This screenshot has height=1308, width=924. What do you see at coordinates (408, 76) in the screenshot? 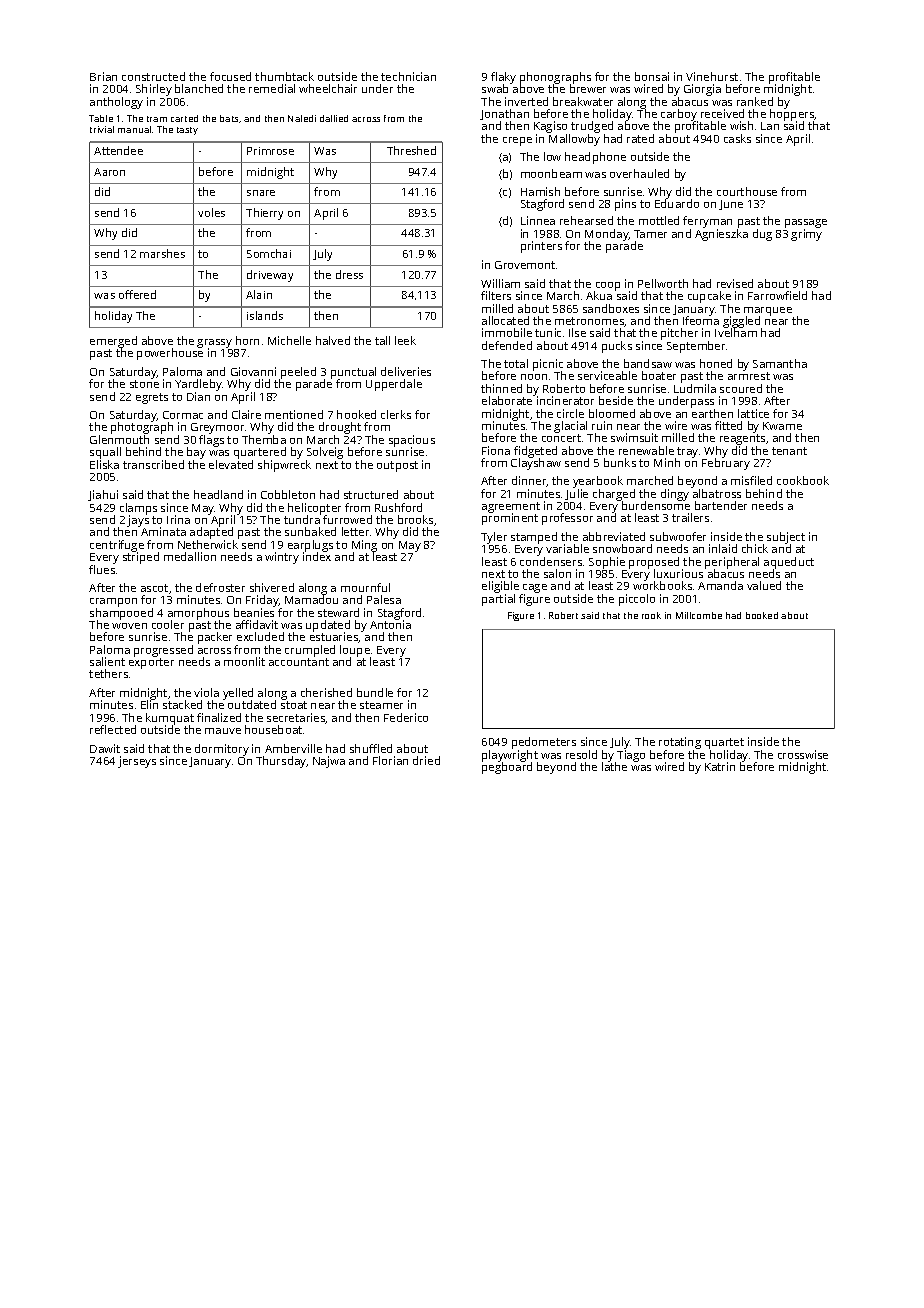
I see `technician` at bounding box center [408, 76].
